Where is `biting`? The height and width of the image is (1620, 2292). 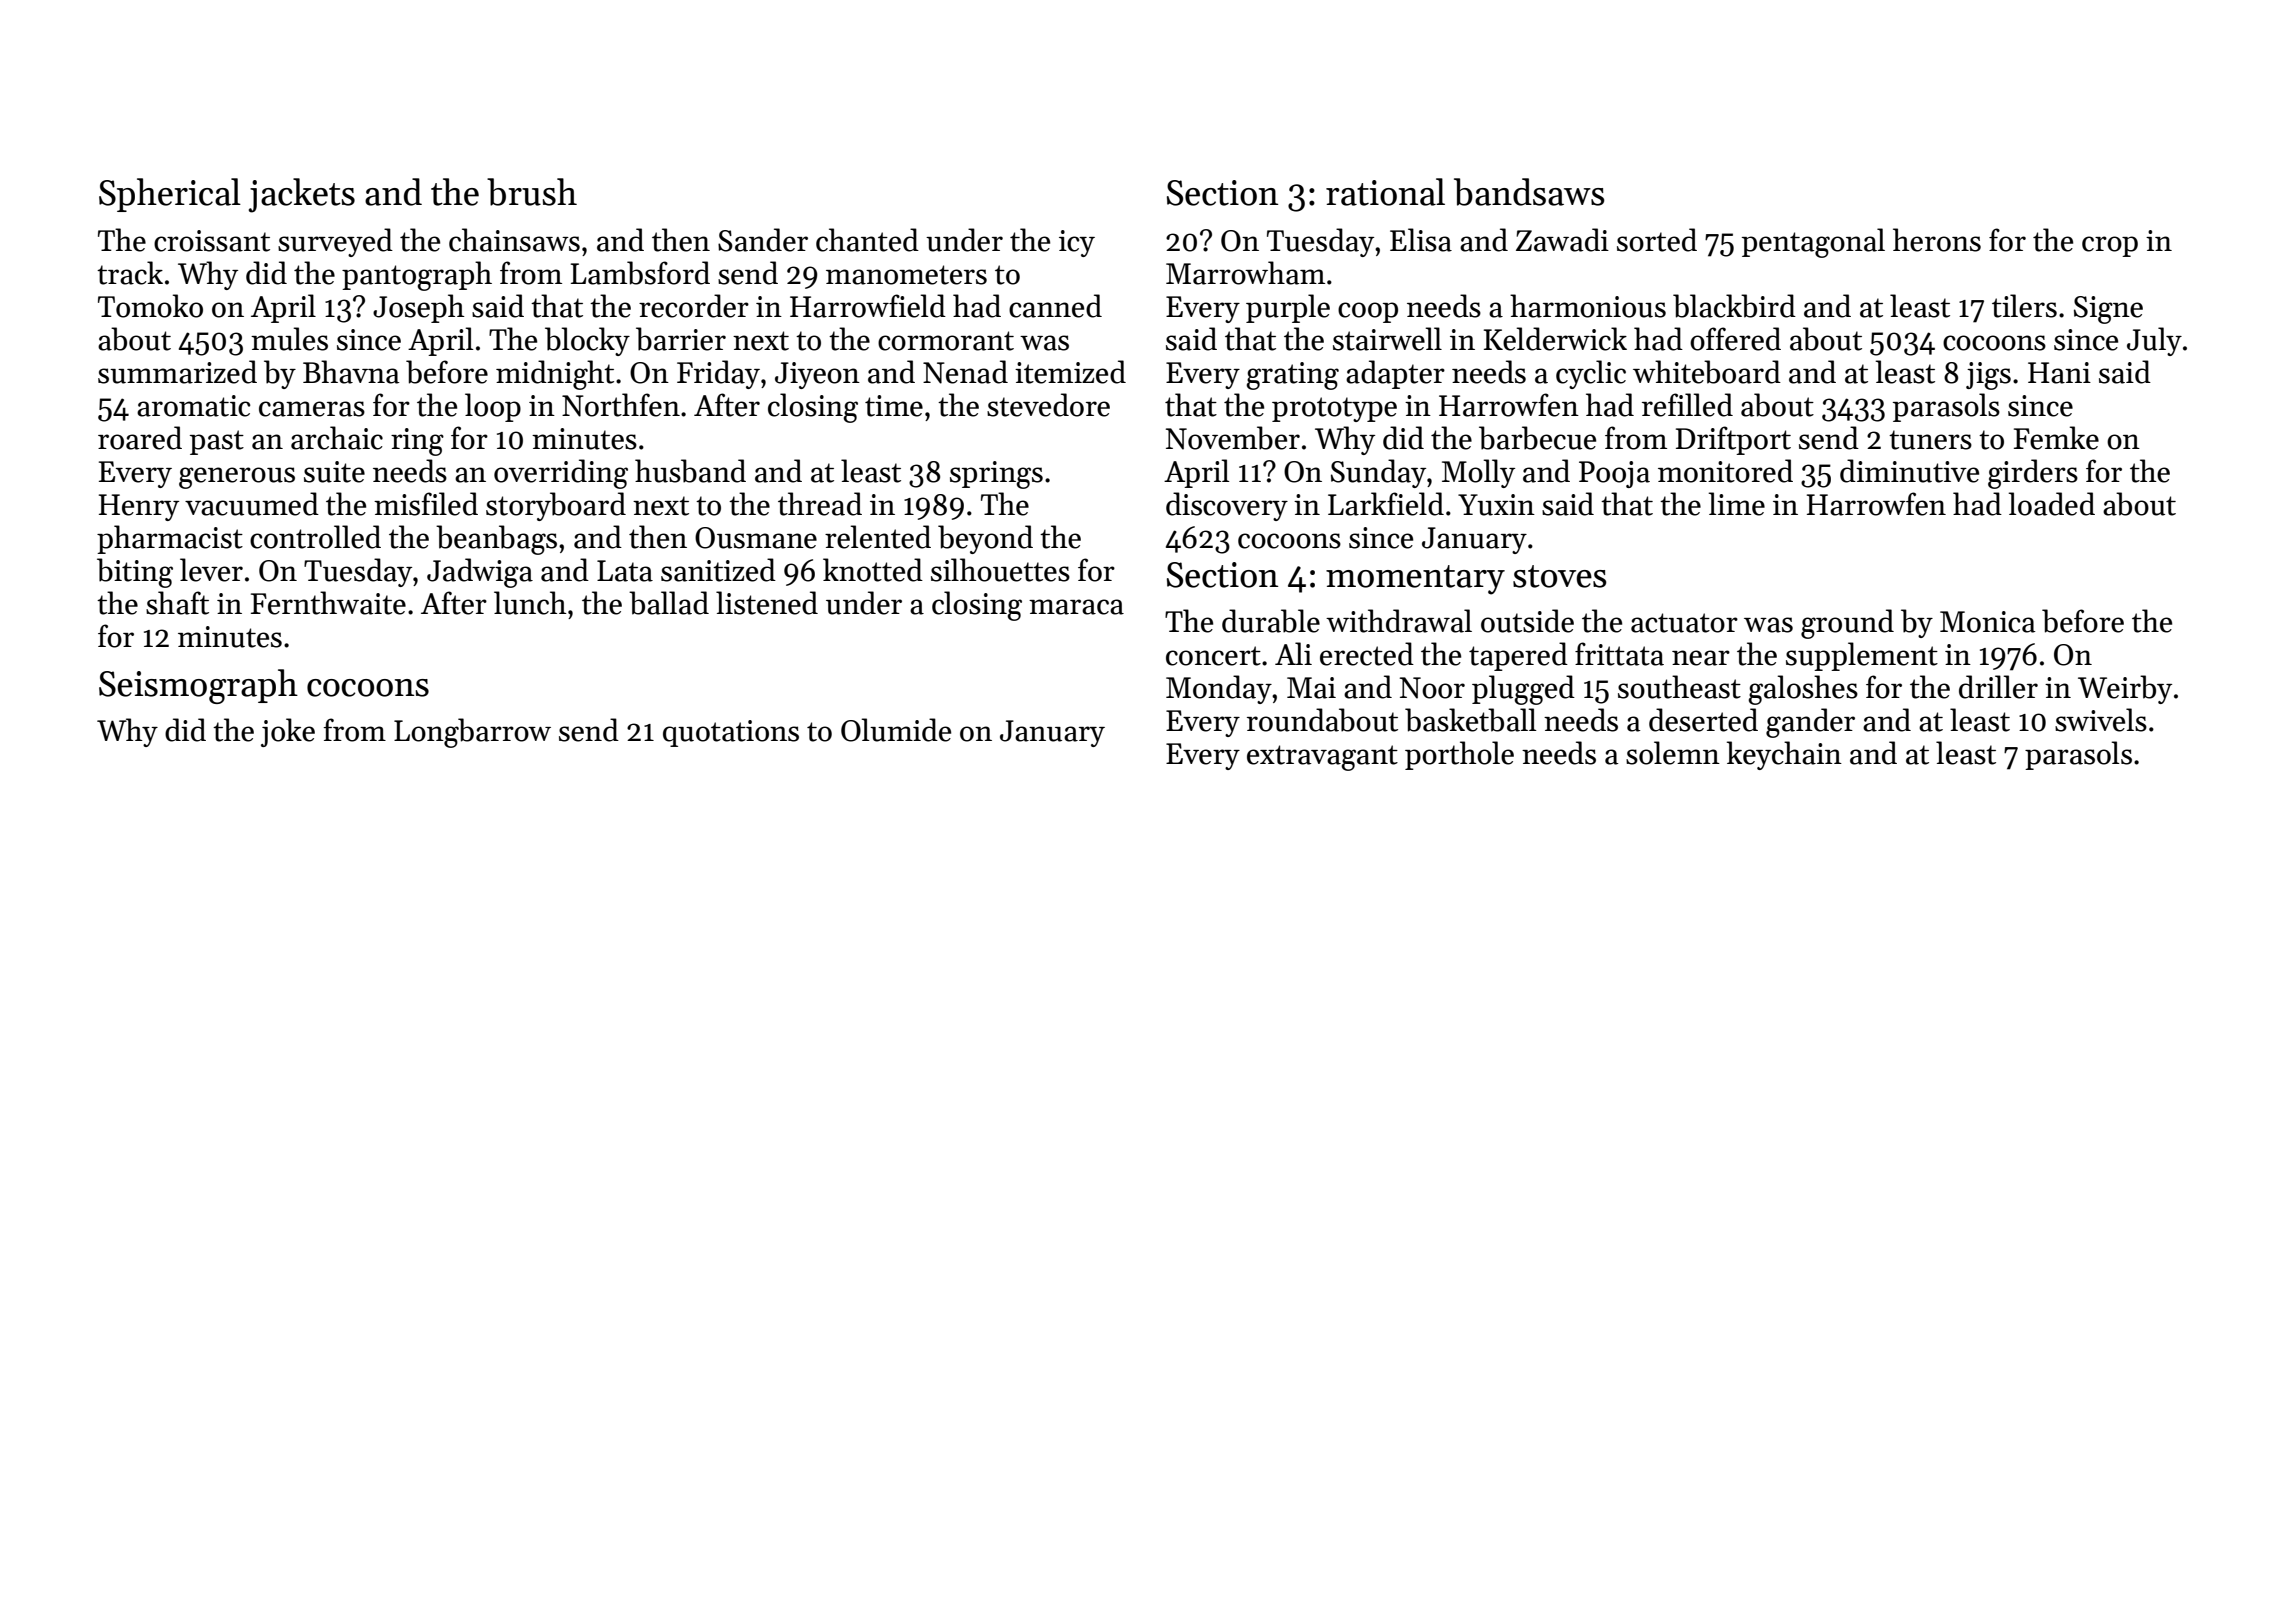 biting is located at coordinates (135, 573).
